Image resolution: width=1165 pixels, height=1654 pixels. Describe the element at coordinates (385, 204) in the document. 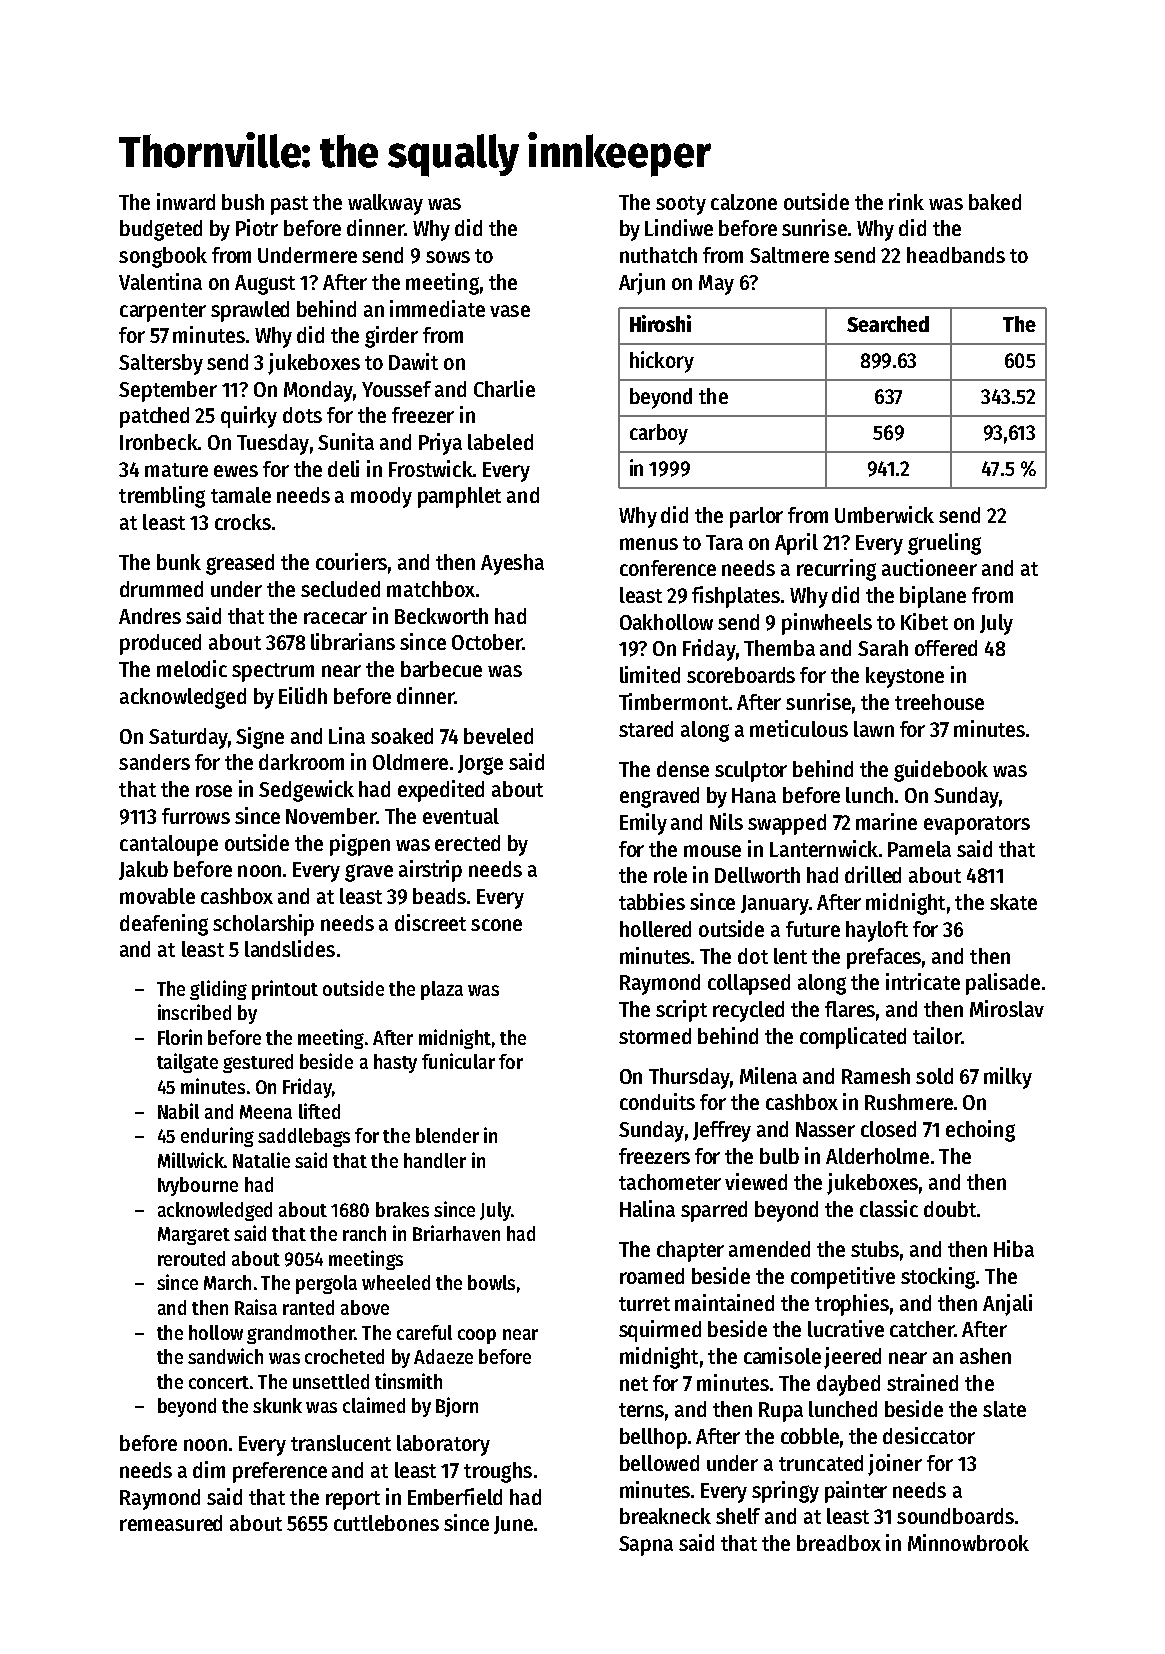

I see `walkway` at that location.
